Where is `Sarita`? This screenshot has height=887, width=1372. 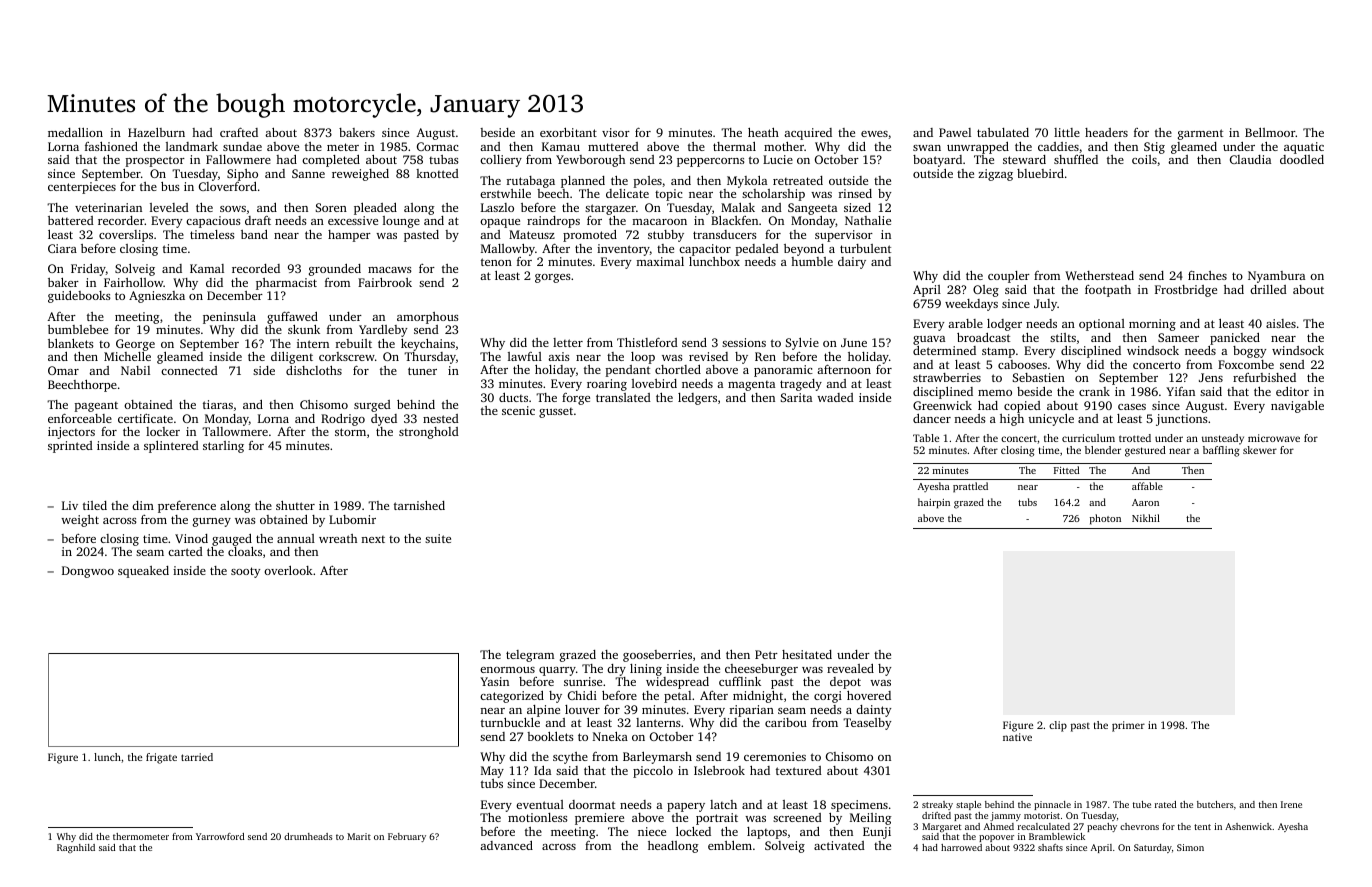
Sarita is located at coordinates (796, 397).
